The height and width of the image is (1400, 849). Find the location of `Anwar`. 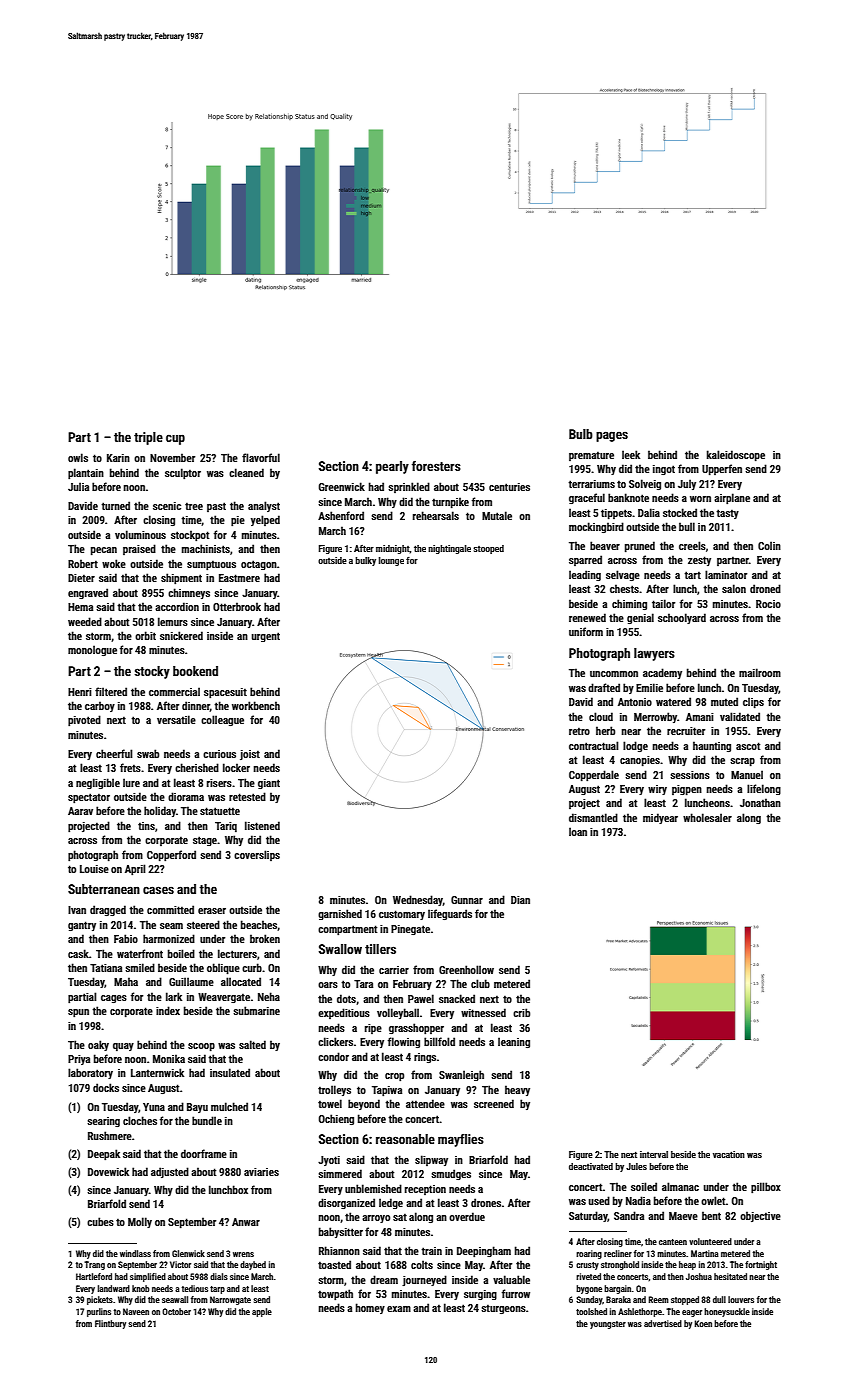

Anwar is located at coordinates (246, 1222).
